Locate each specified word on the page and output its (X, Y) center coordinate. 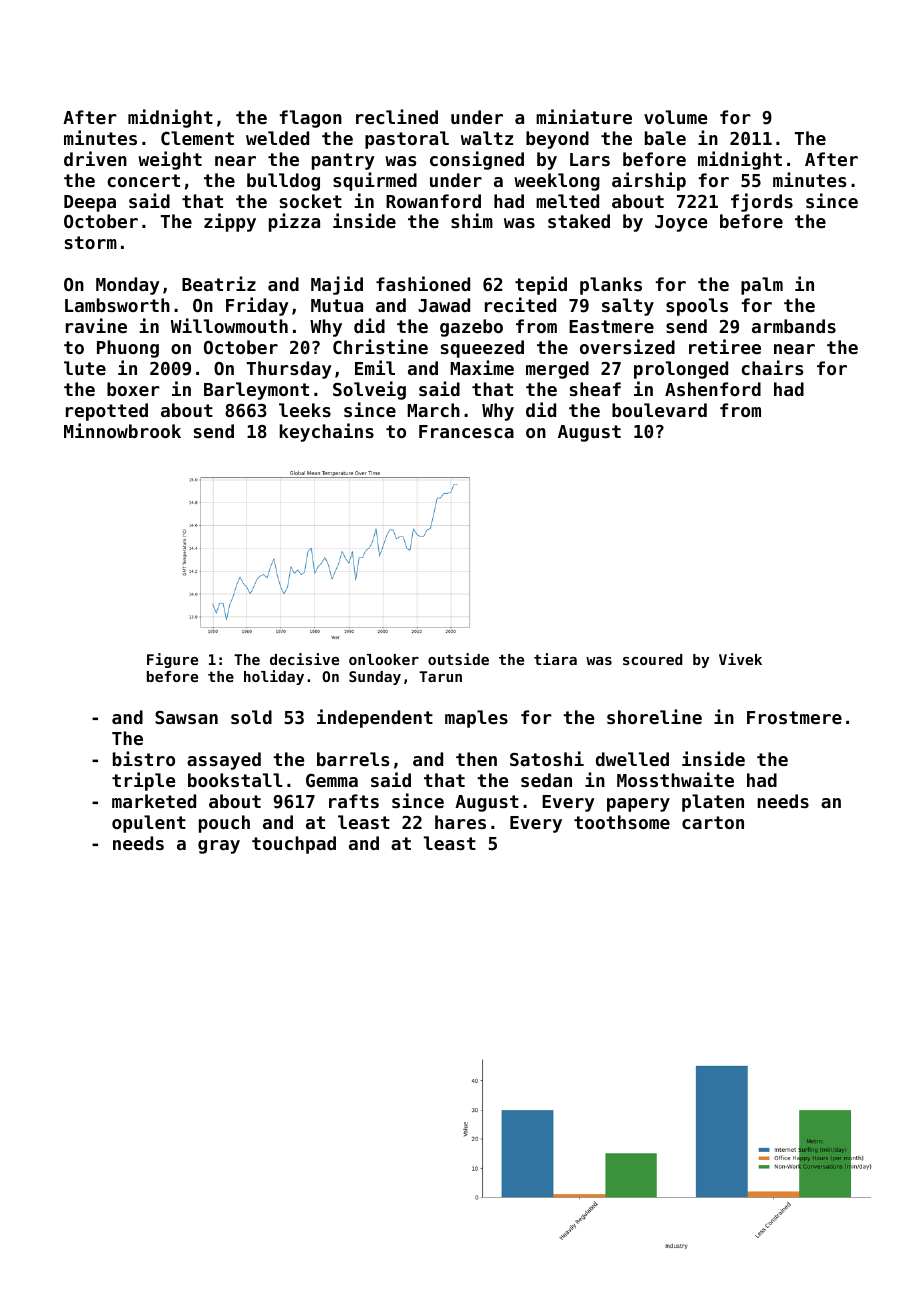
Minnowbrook (122, 430)
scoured (653, 659)
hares (460, 822)
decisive (304, 659)
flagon (311, 119)
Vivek (740, 659)
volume (675, 117)
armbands (794, 326)
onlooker (384, 659)
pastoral (407, 140)
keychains (327, 432)
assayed (224, 761)
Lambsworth (117, 305)
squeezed (482, 349)
